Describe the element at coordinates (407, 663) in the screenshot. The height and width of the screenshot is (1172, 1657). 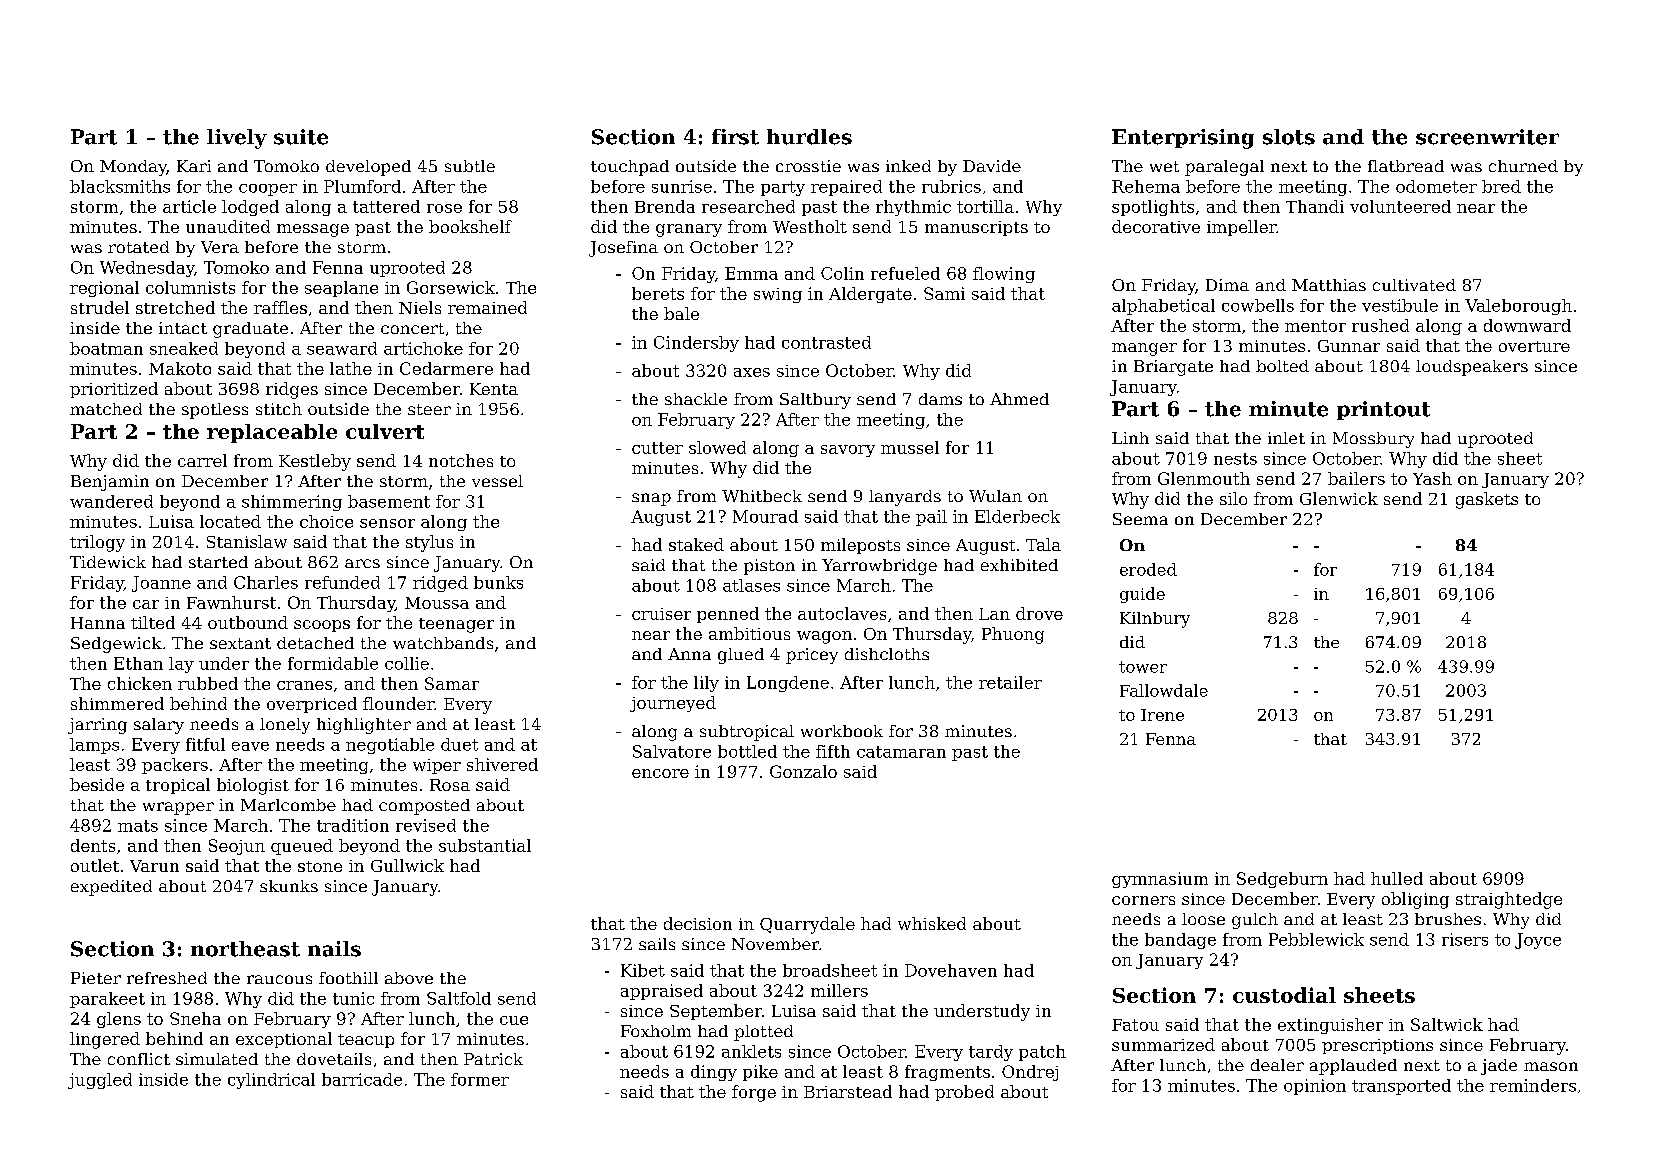
I see `collie` at that location.
